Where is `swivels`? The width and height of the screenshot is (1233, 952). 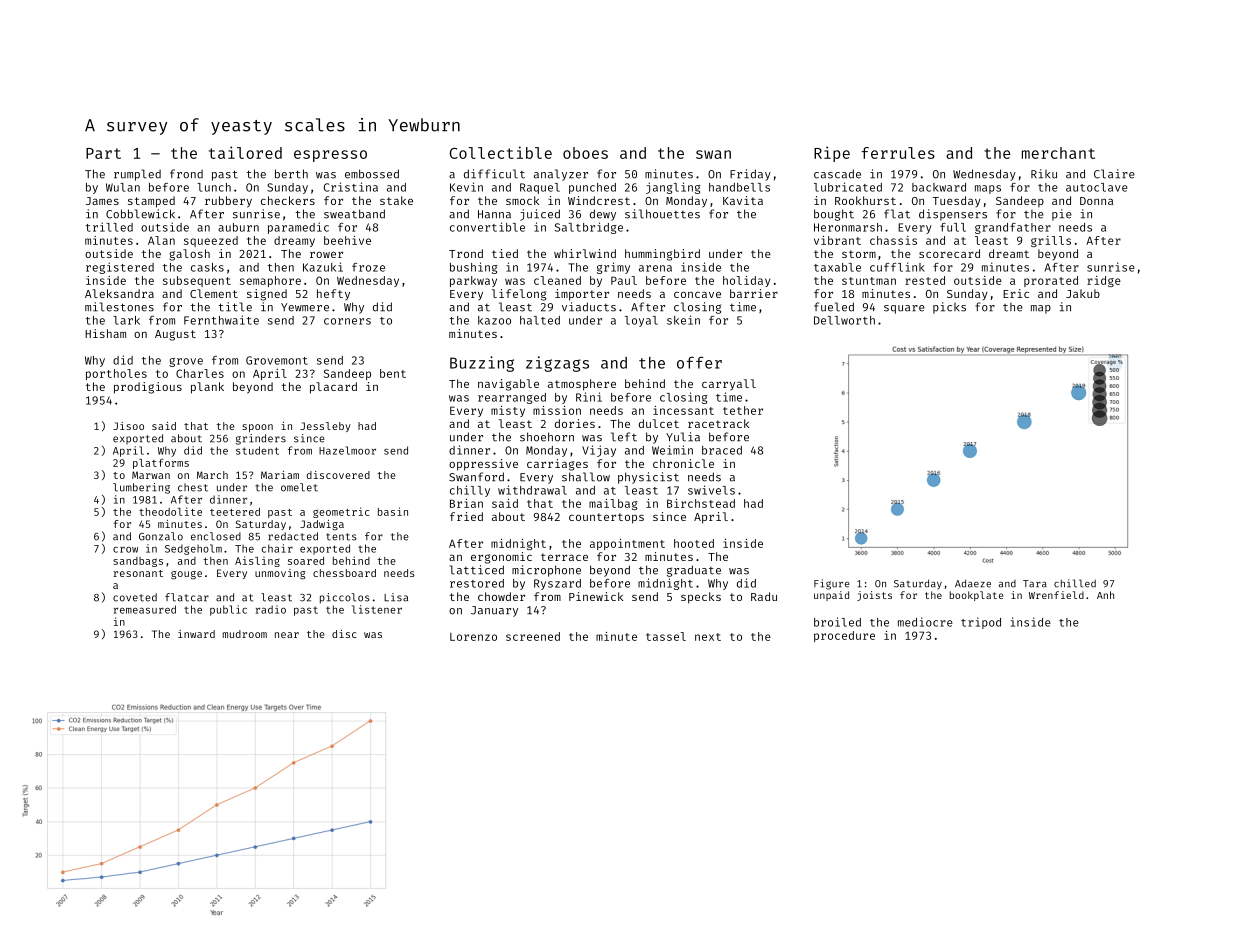 swivels is located at coordinates (711, 490).
